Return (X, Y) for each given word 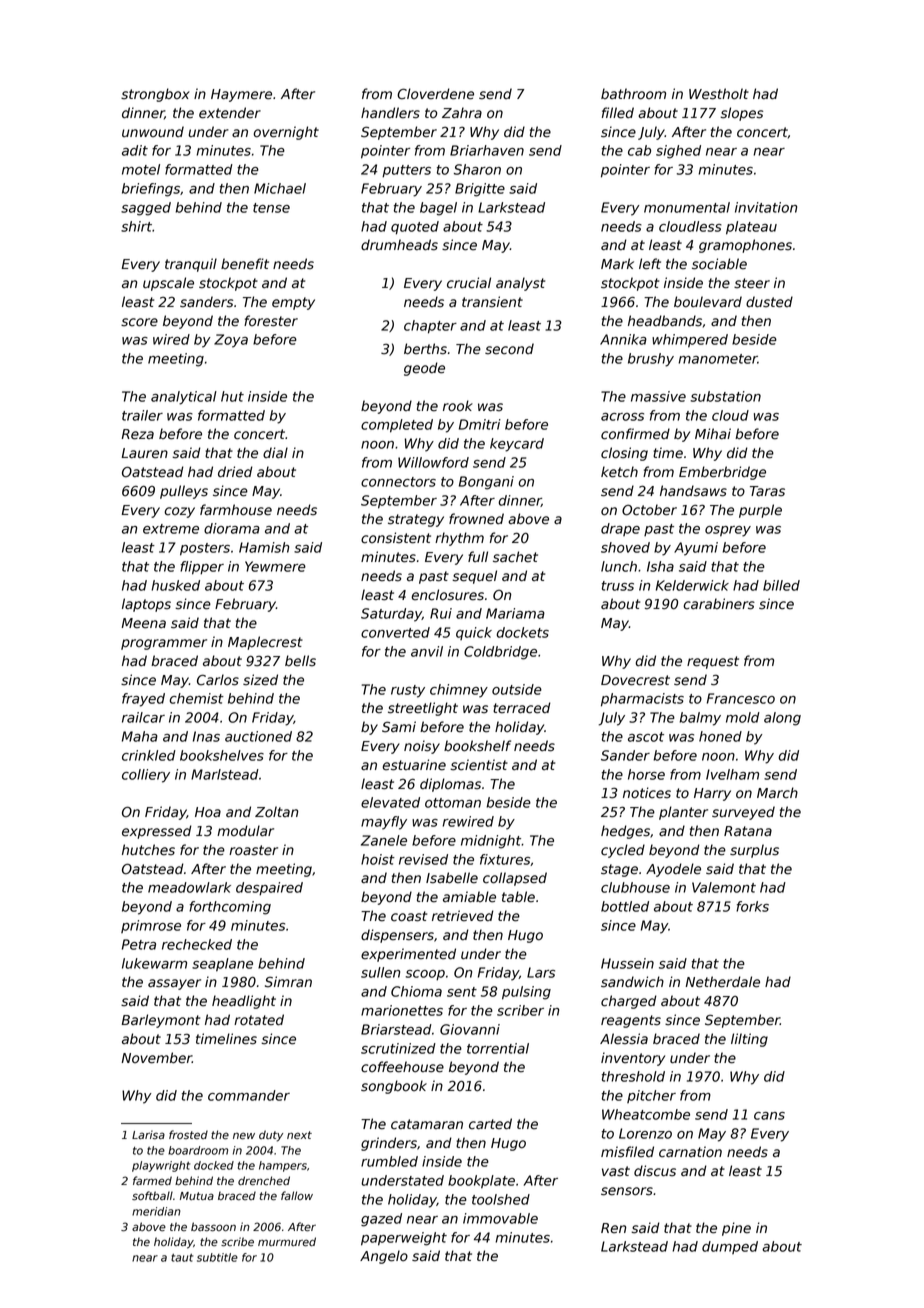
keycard (517, 445)
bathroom (633, 94)
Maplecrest (265, 643)
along (782, 719)
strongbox (155, 95)
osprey (728, 531)
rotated (259, 1020)
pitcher (651, 1096)
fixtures (505, 859)
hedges (625, 832)
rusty (408, 691)
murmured (287, 1242)
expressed (157, 832)
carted (490, 1124)
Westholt (719, 94)
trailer (142, 415)
